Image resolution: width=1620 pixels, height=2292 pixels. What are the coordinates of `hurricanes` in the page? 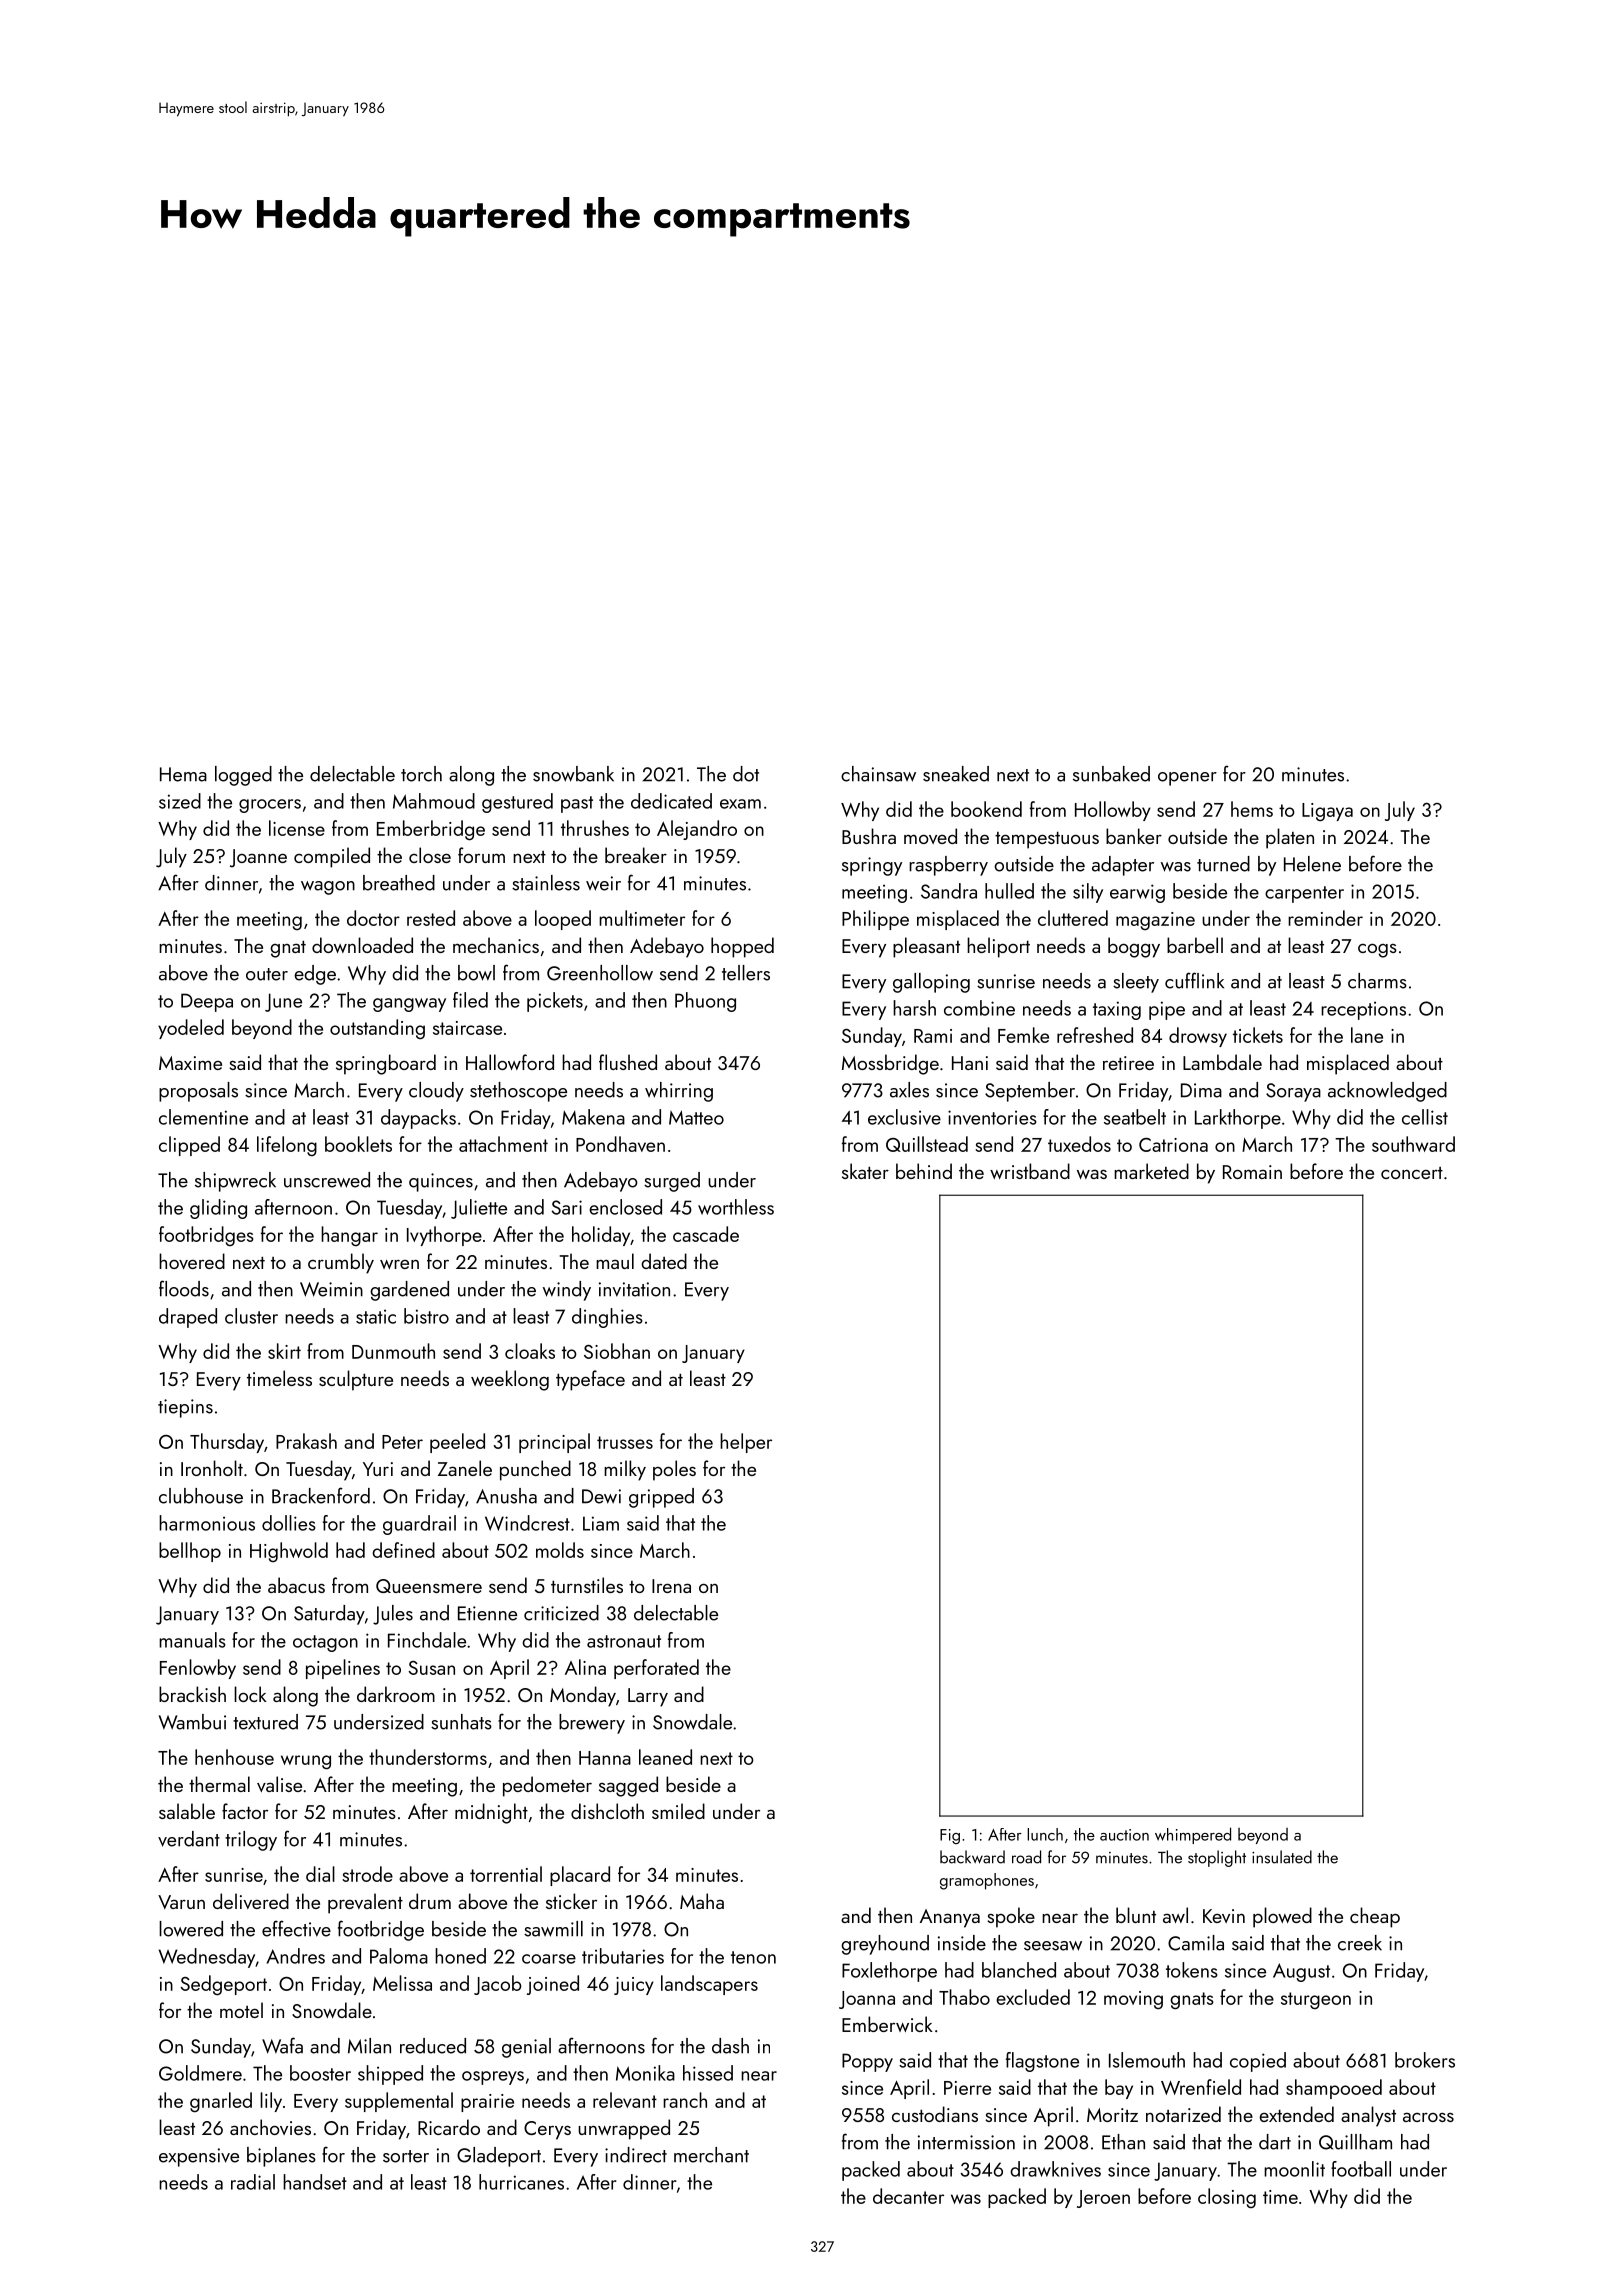 It's located at (521, 2182).
